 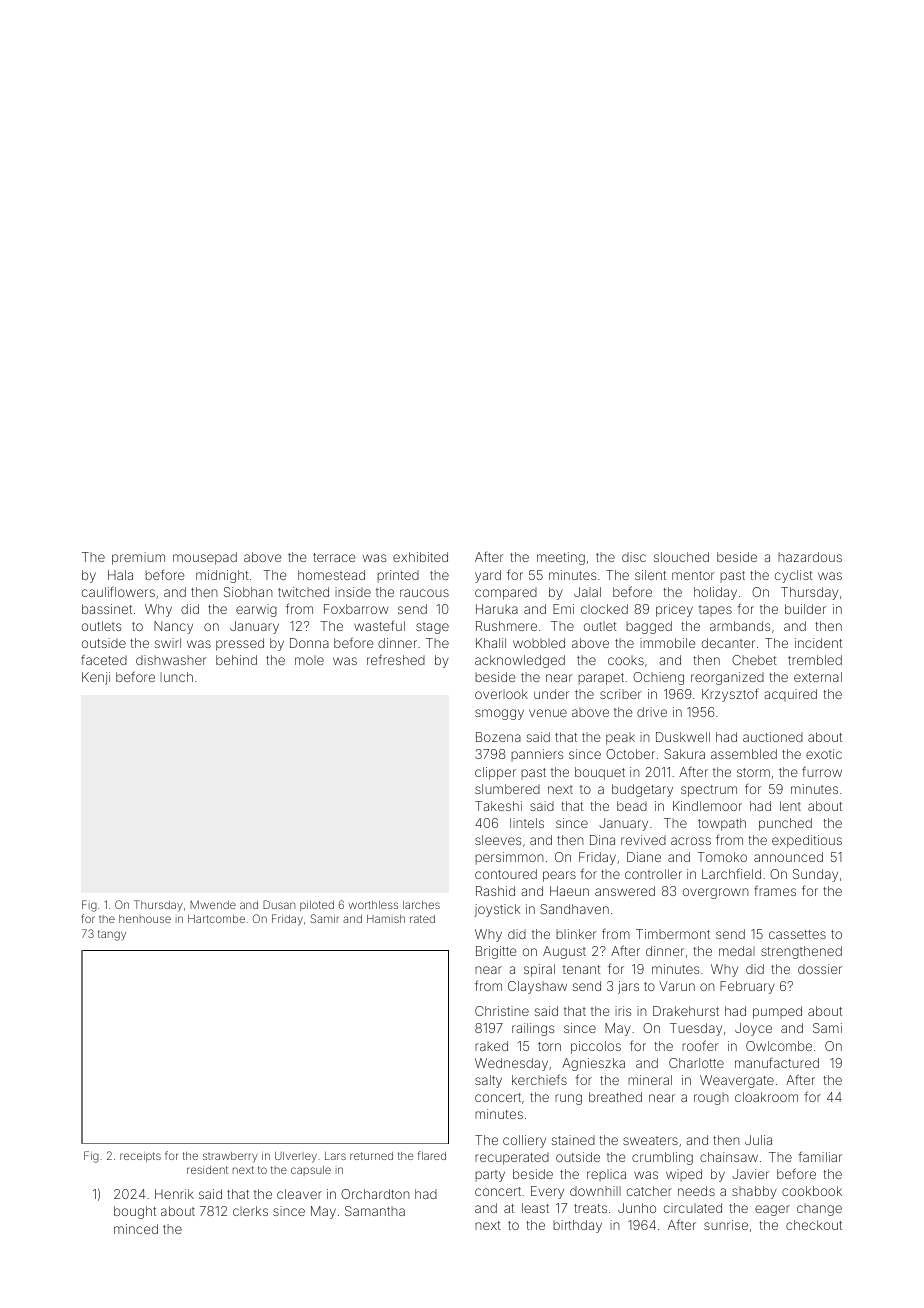 I want to click on resident, so click(x=207, y=1170).
